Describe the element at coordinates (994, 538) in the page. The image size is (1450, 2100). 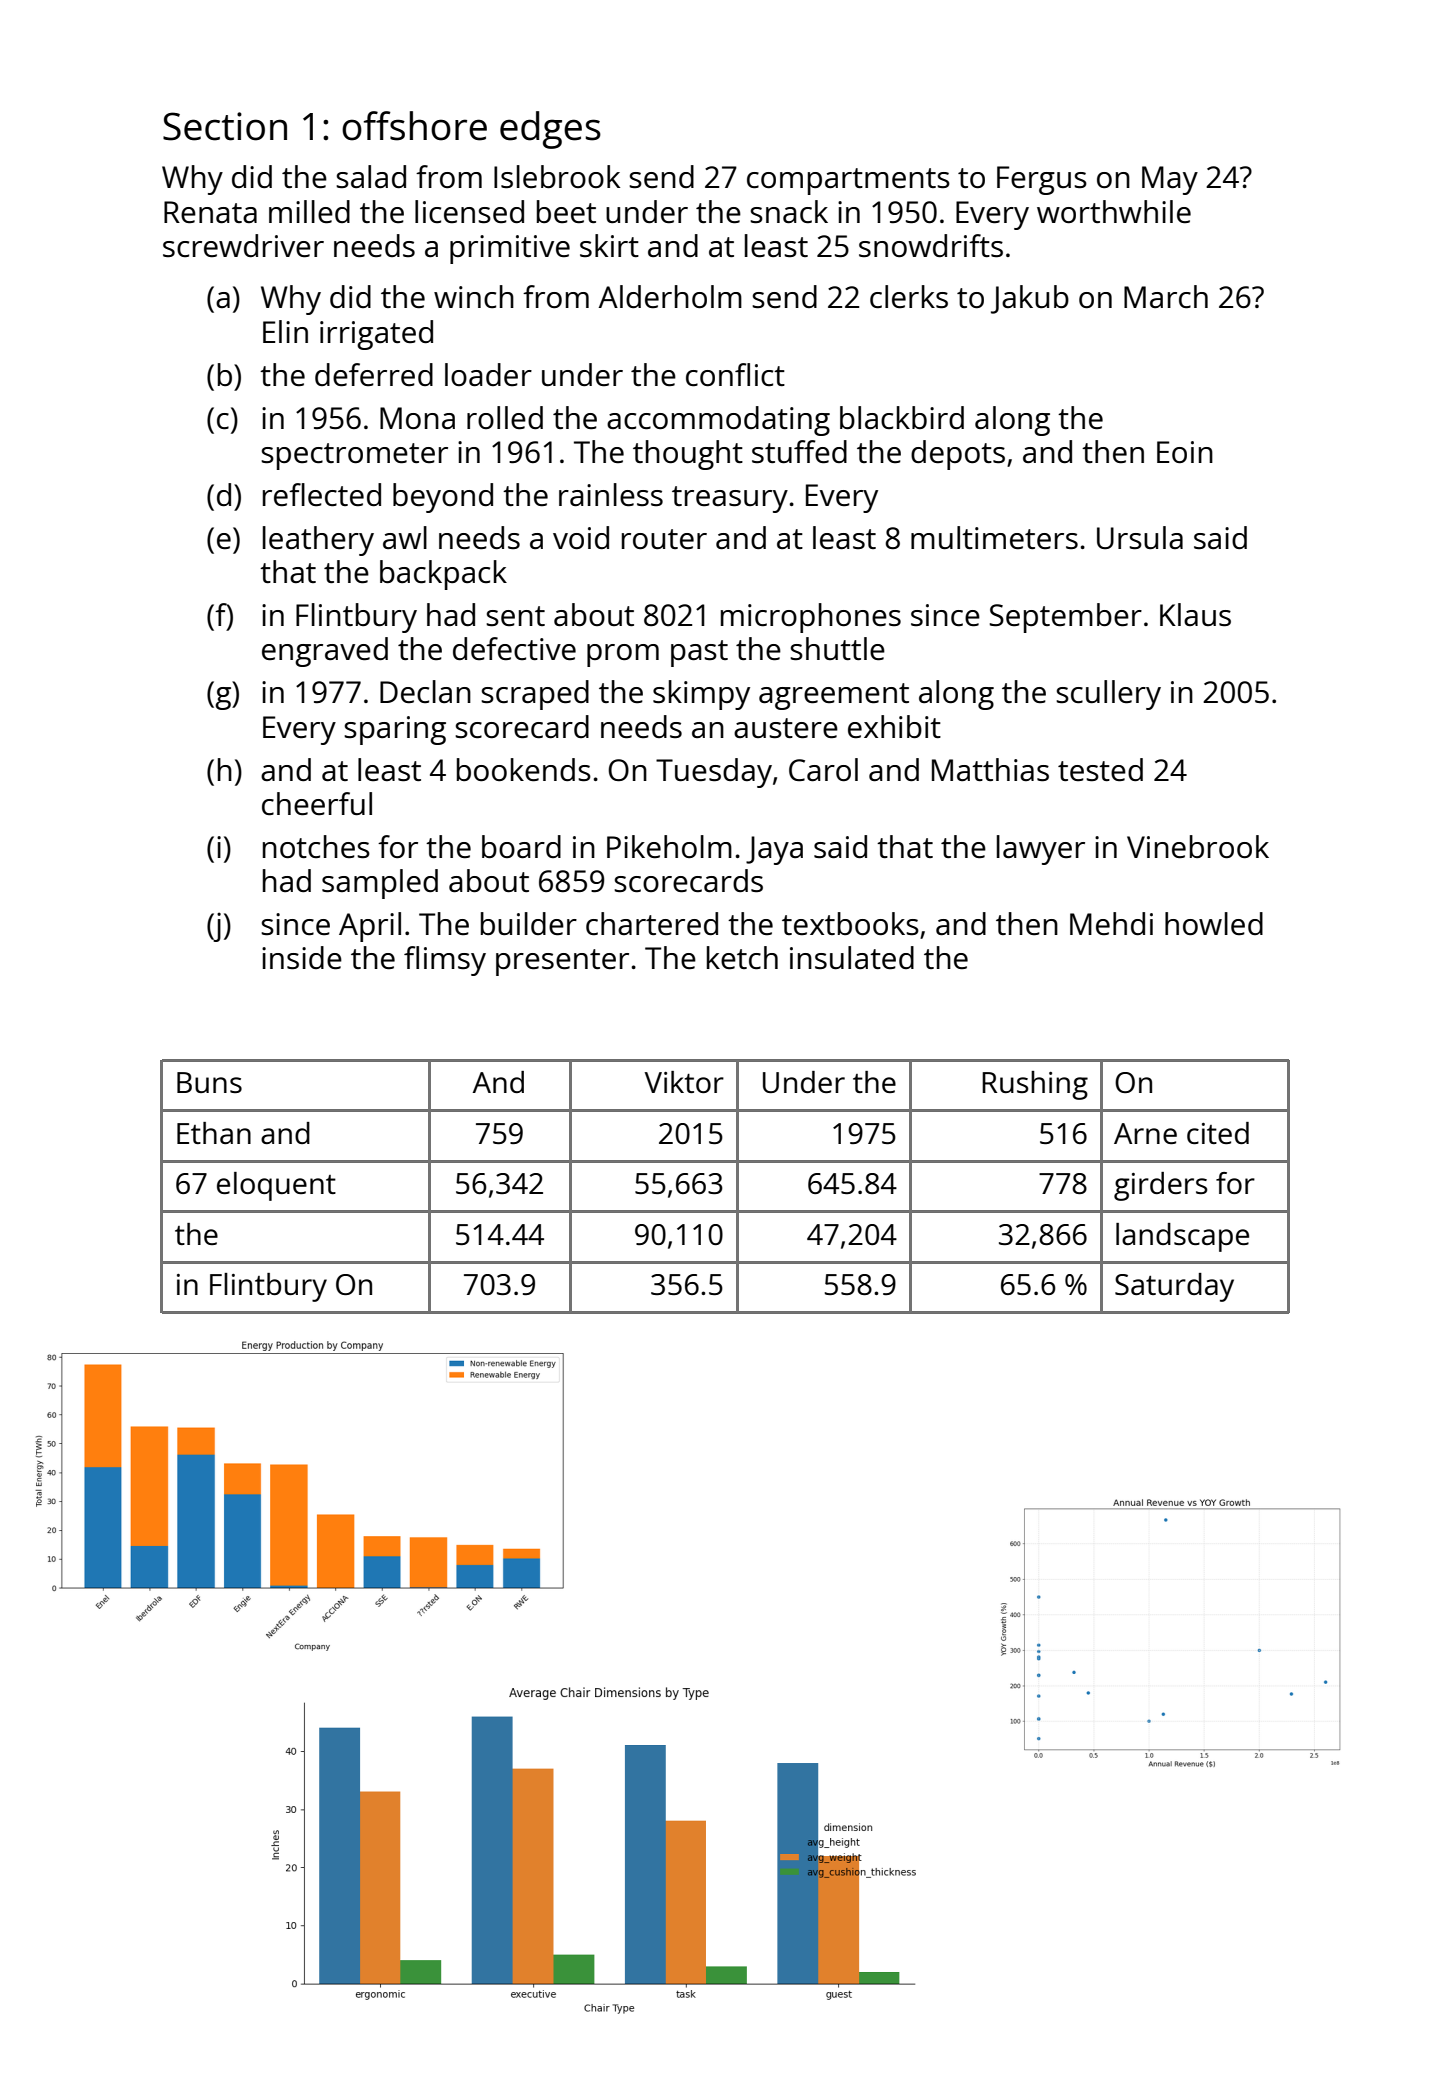
I see `multimeters` at that location.
